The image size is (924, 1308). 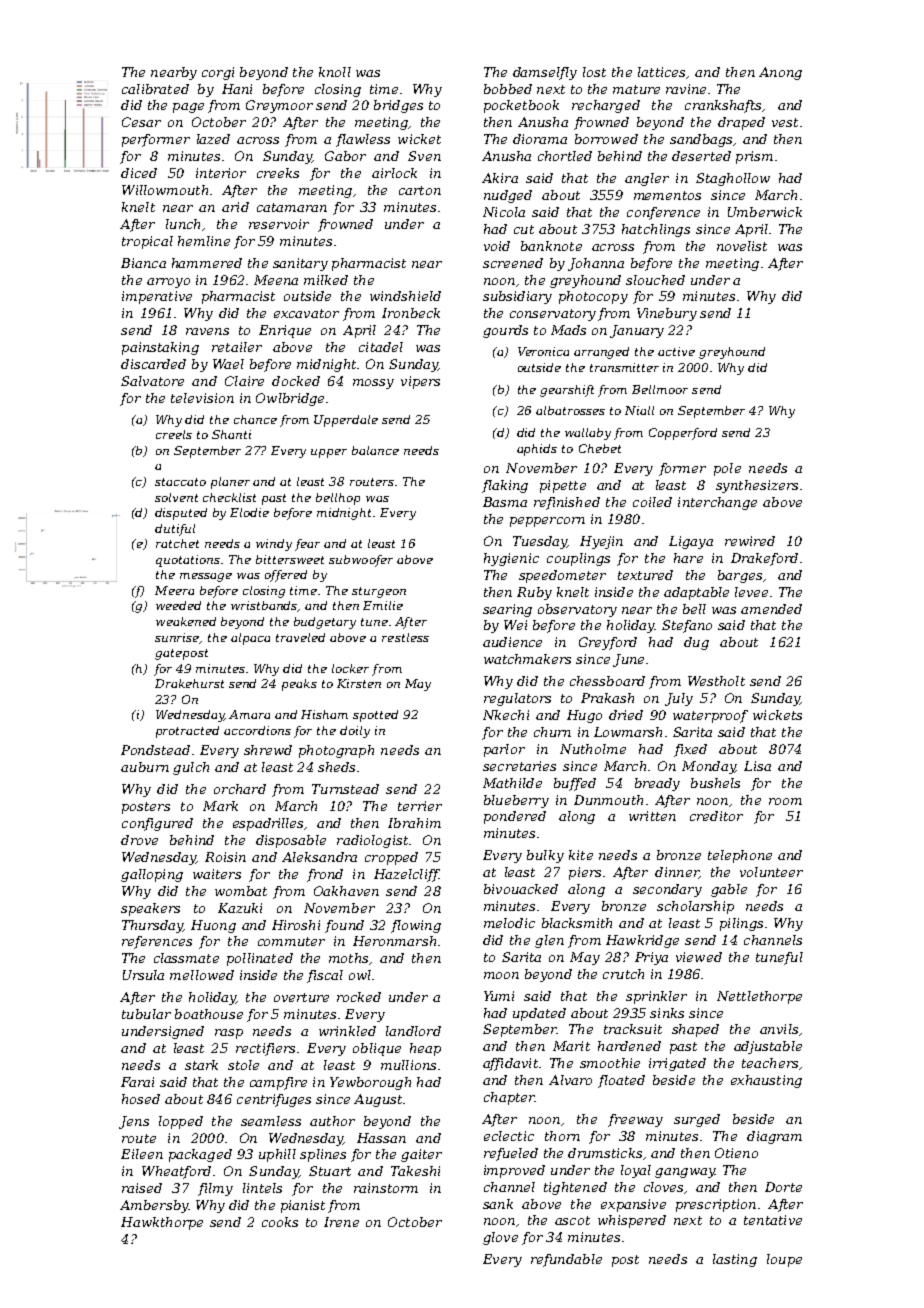 I want to click on commuter, so click(x=291, y=941).
